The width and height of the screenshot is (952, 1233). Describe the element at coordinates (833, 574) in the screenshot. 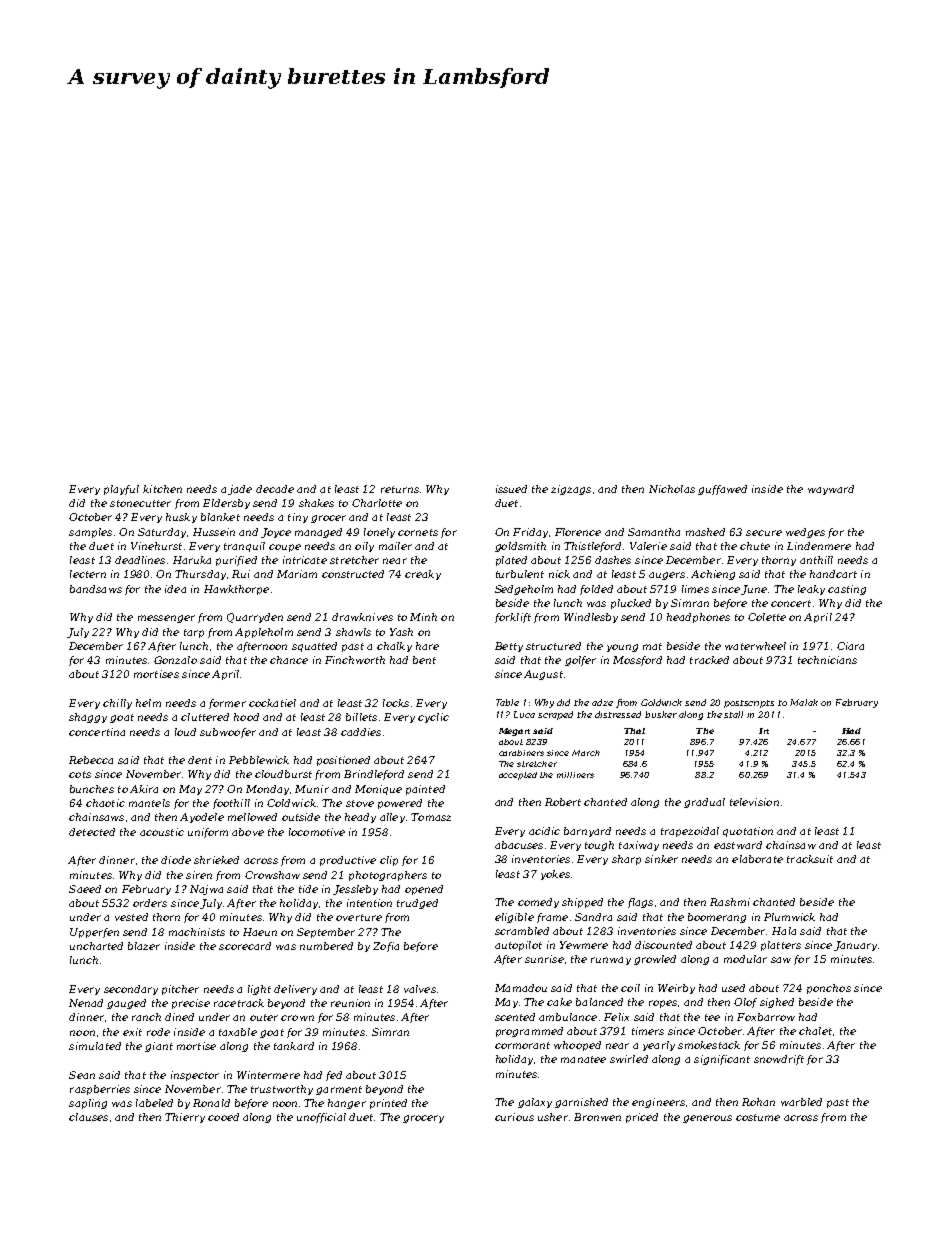

I see `handcart` at that location.
